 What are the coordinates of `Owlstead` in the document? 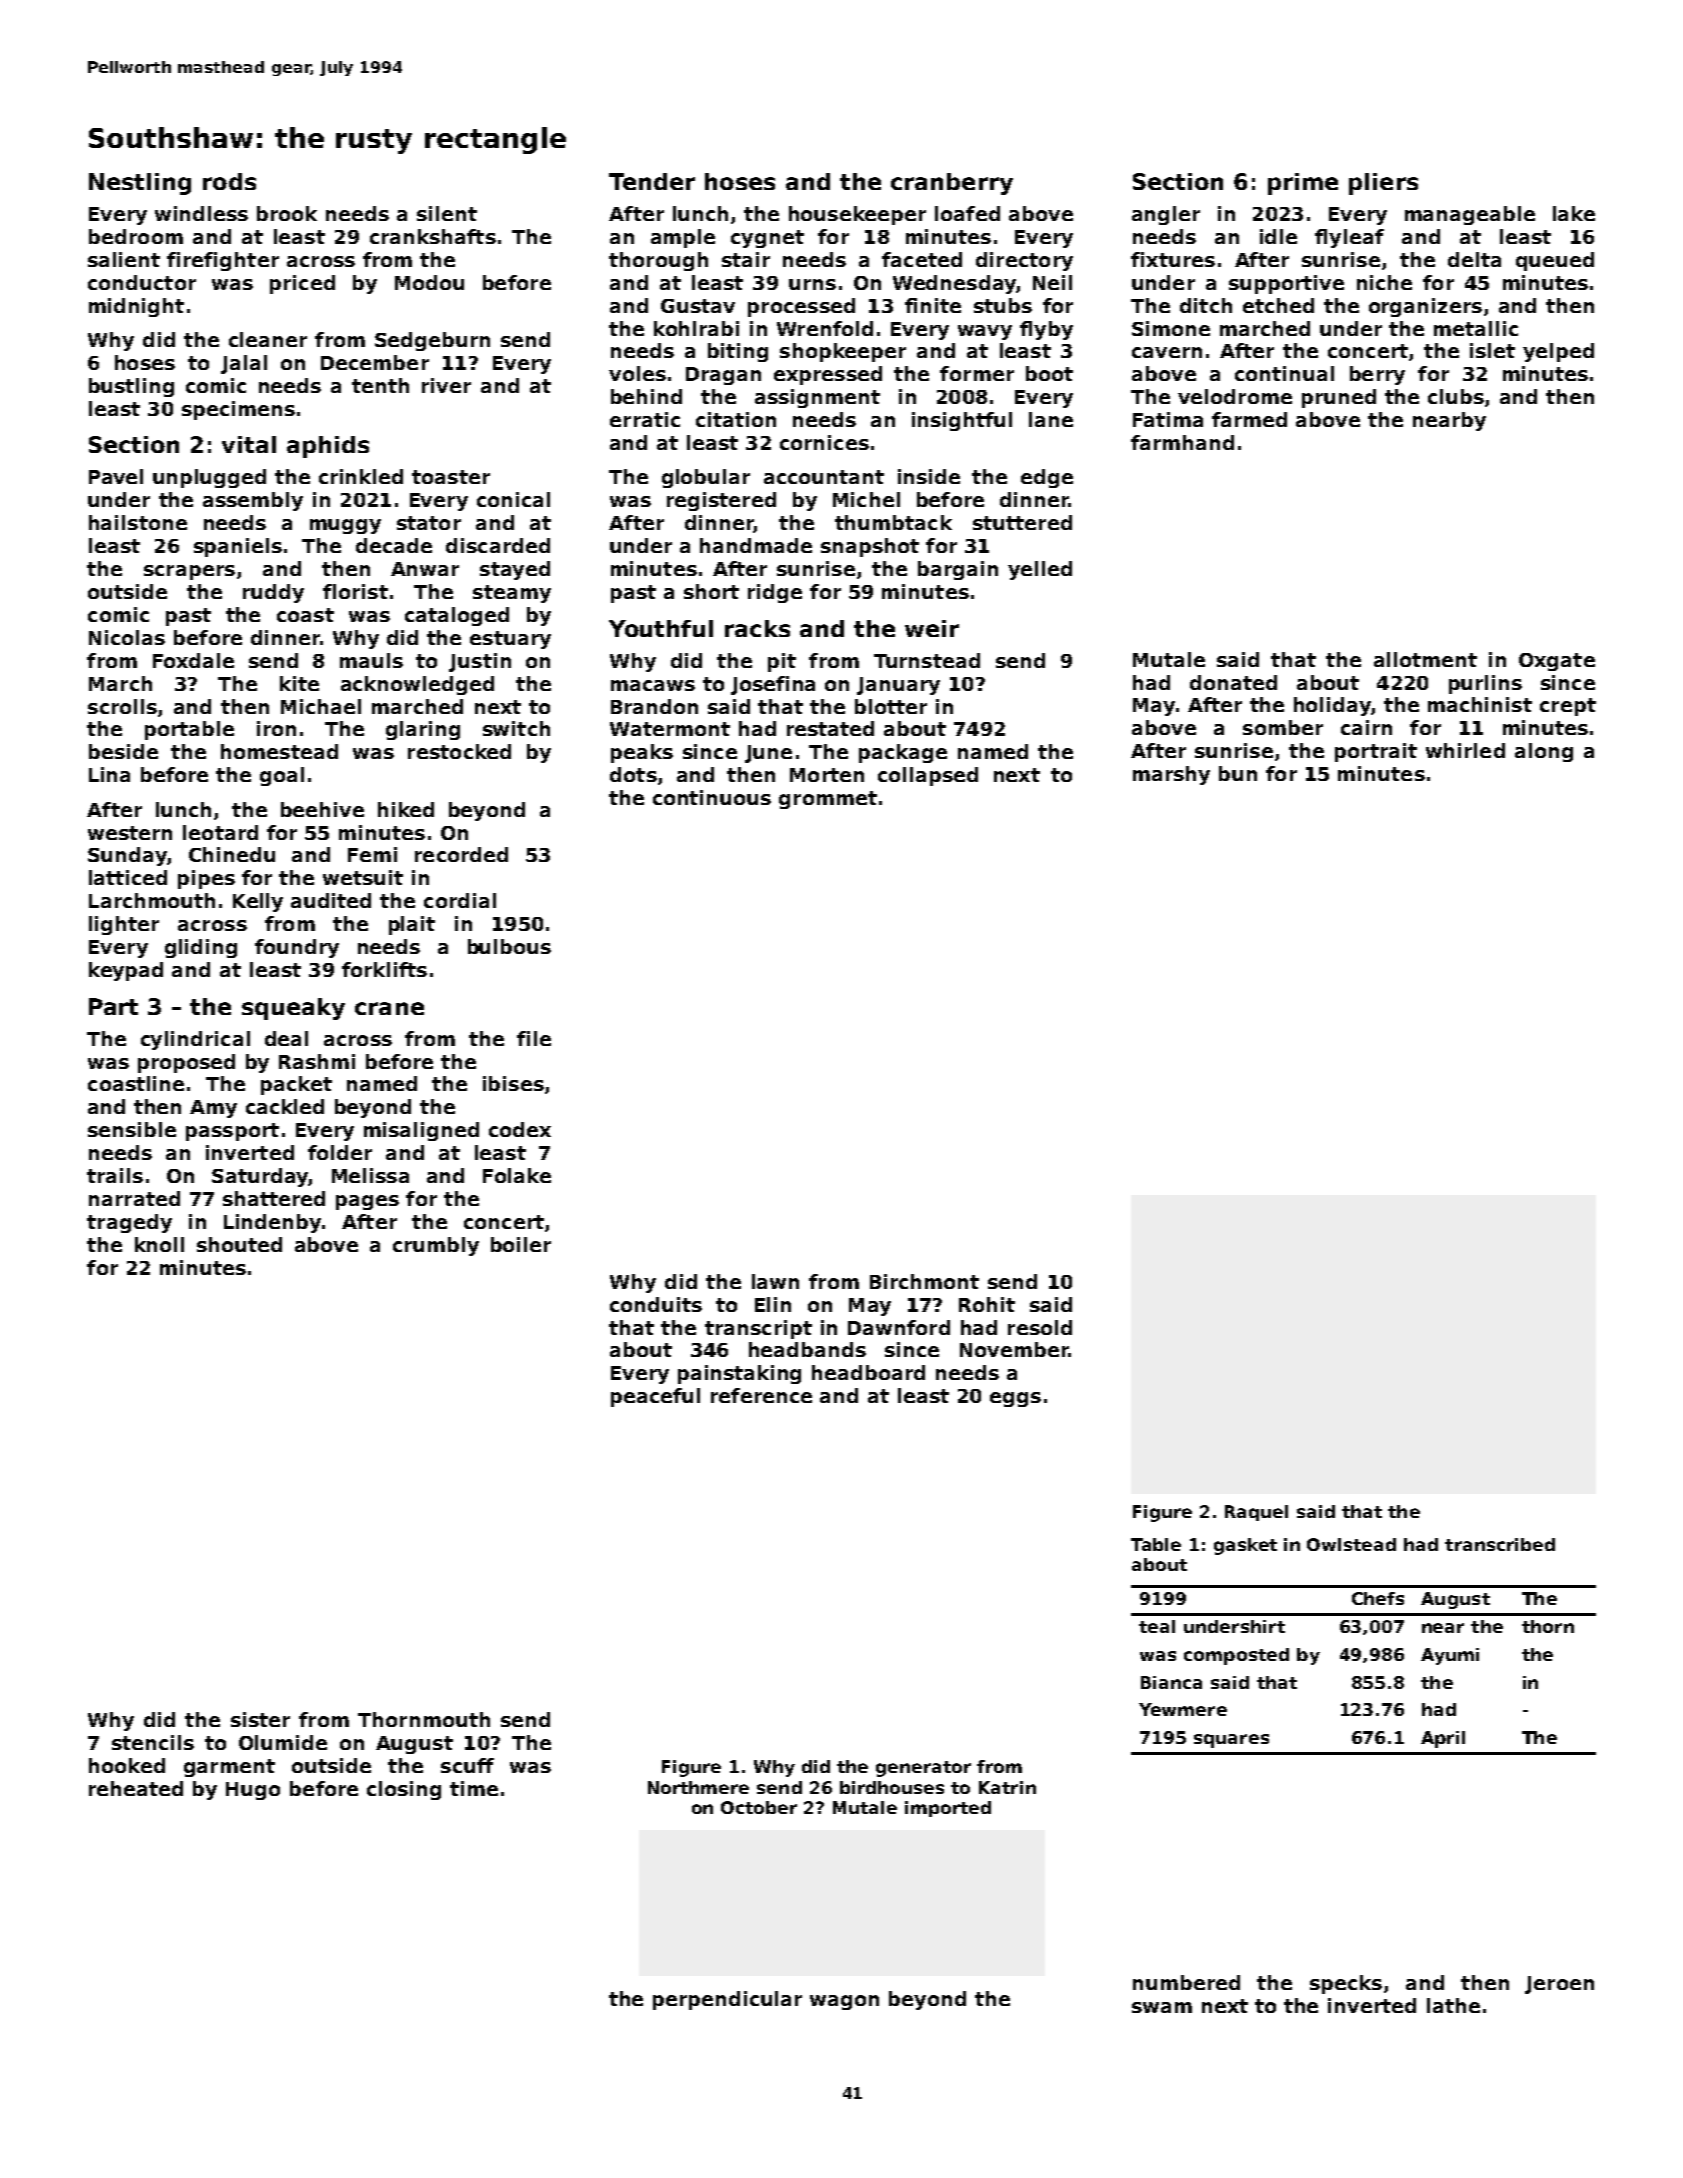 It's located at (1351, 1544).
